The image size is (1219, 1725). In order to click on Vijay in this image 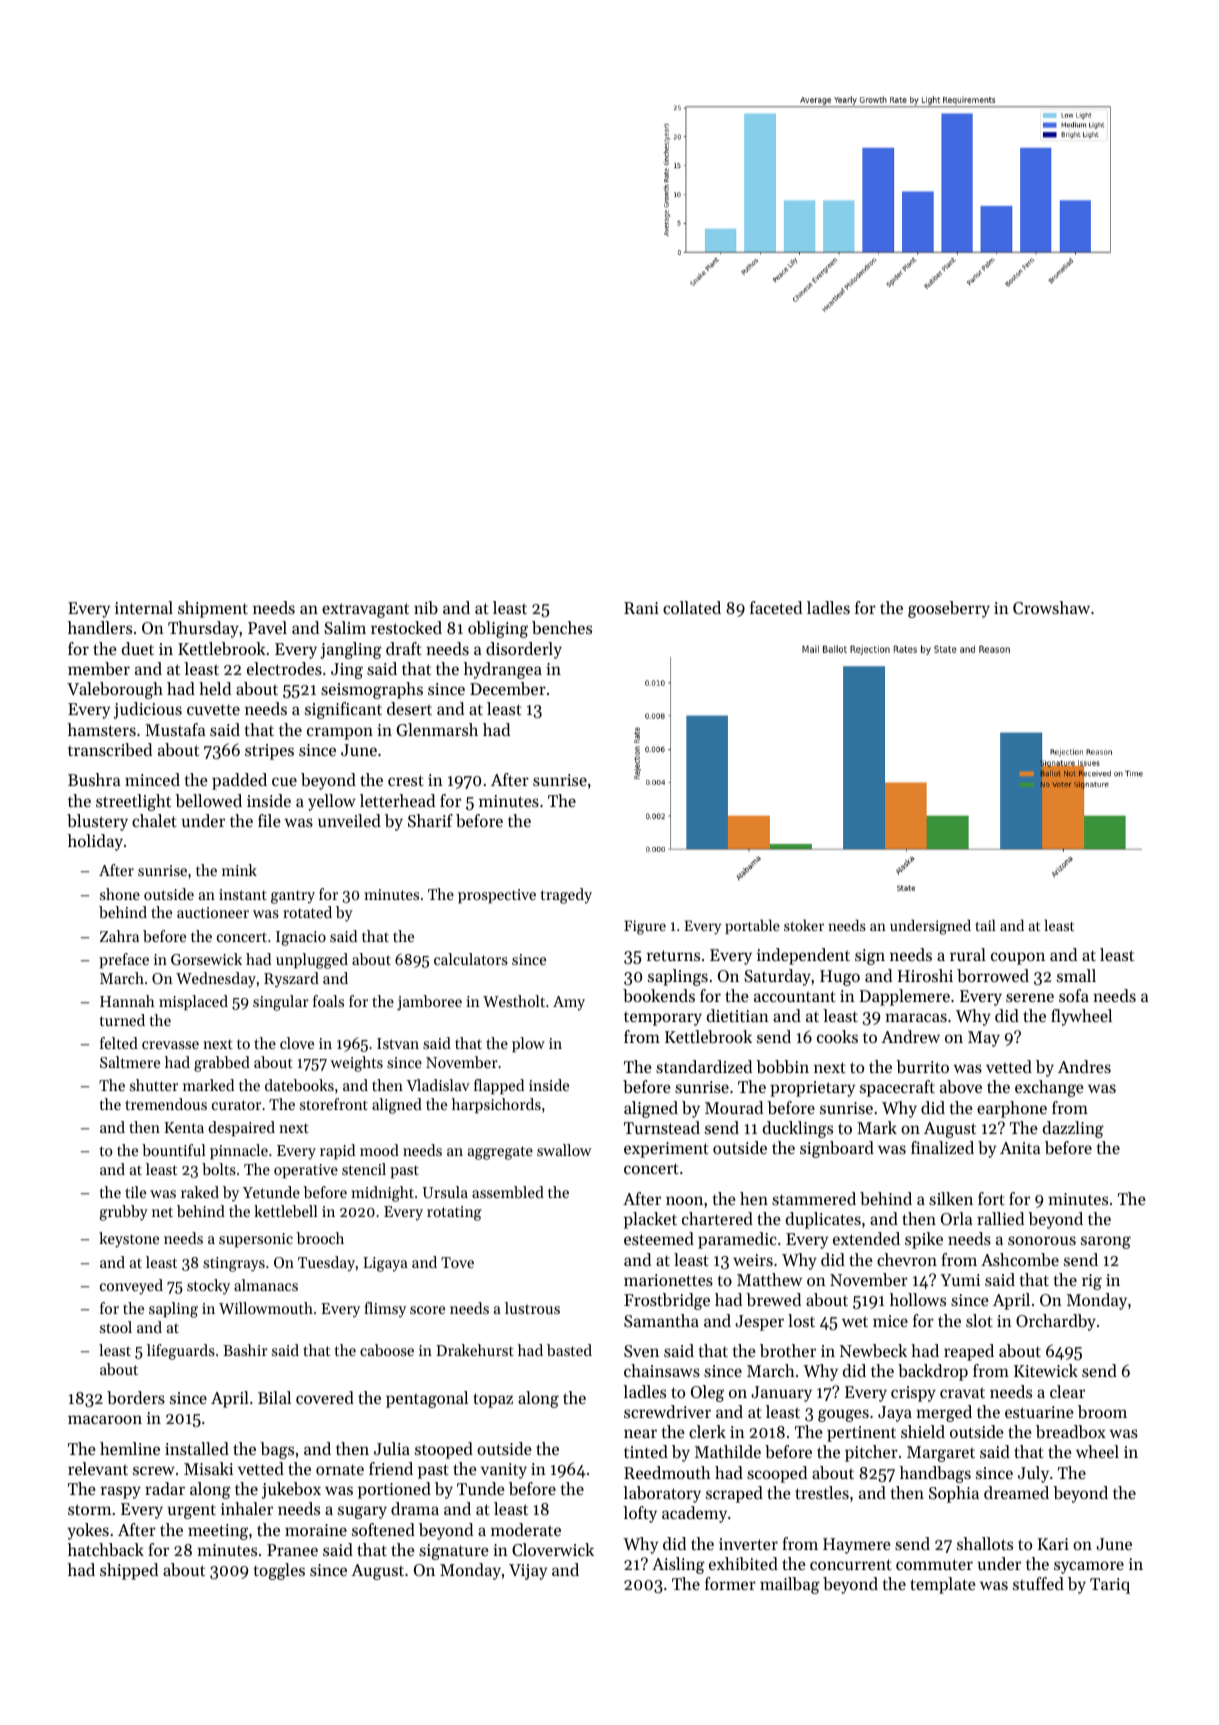, I will do `click(528, 1572)`.
